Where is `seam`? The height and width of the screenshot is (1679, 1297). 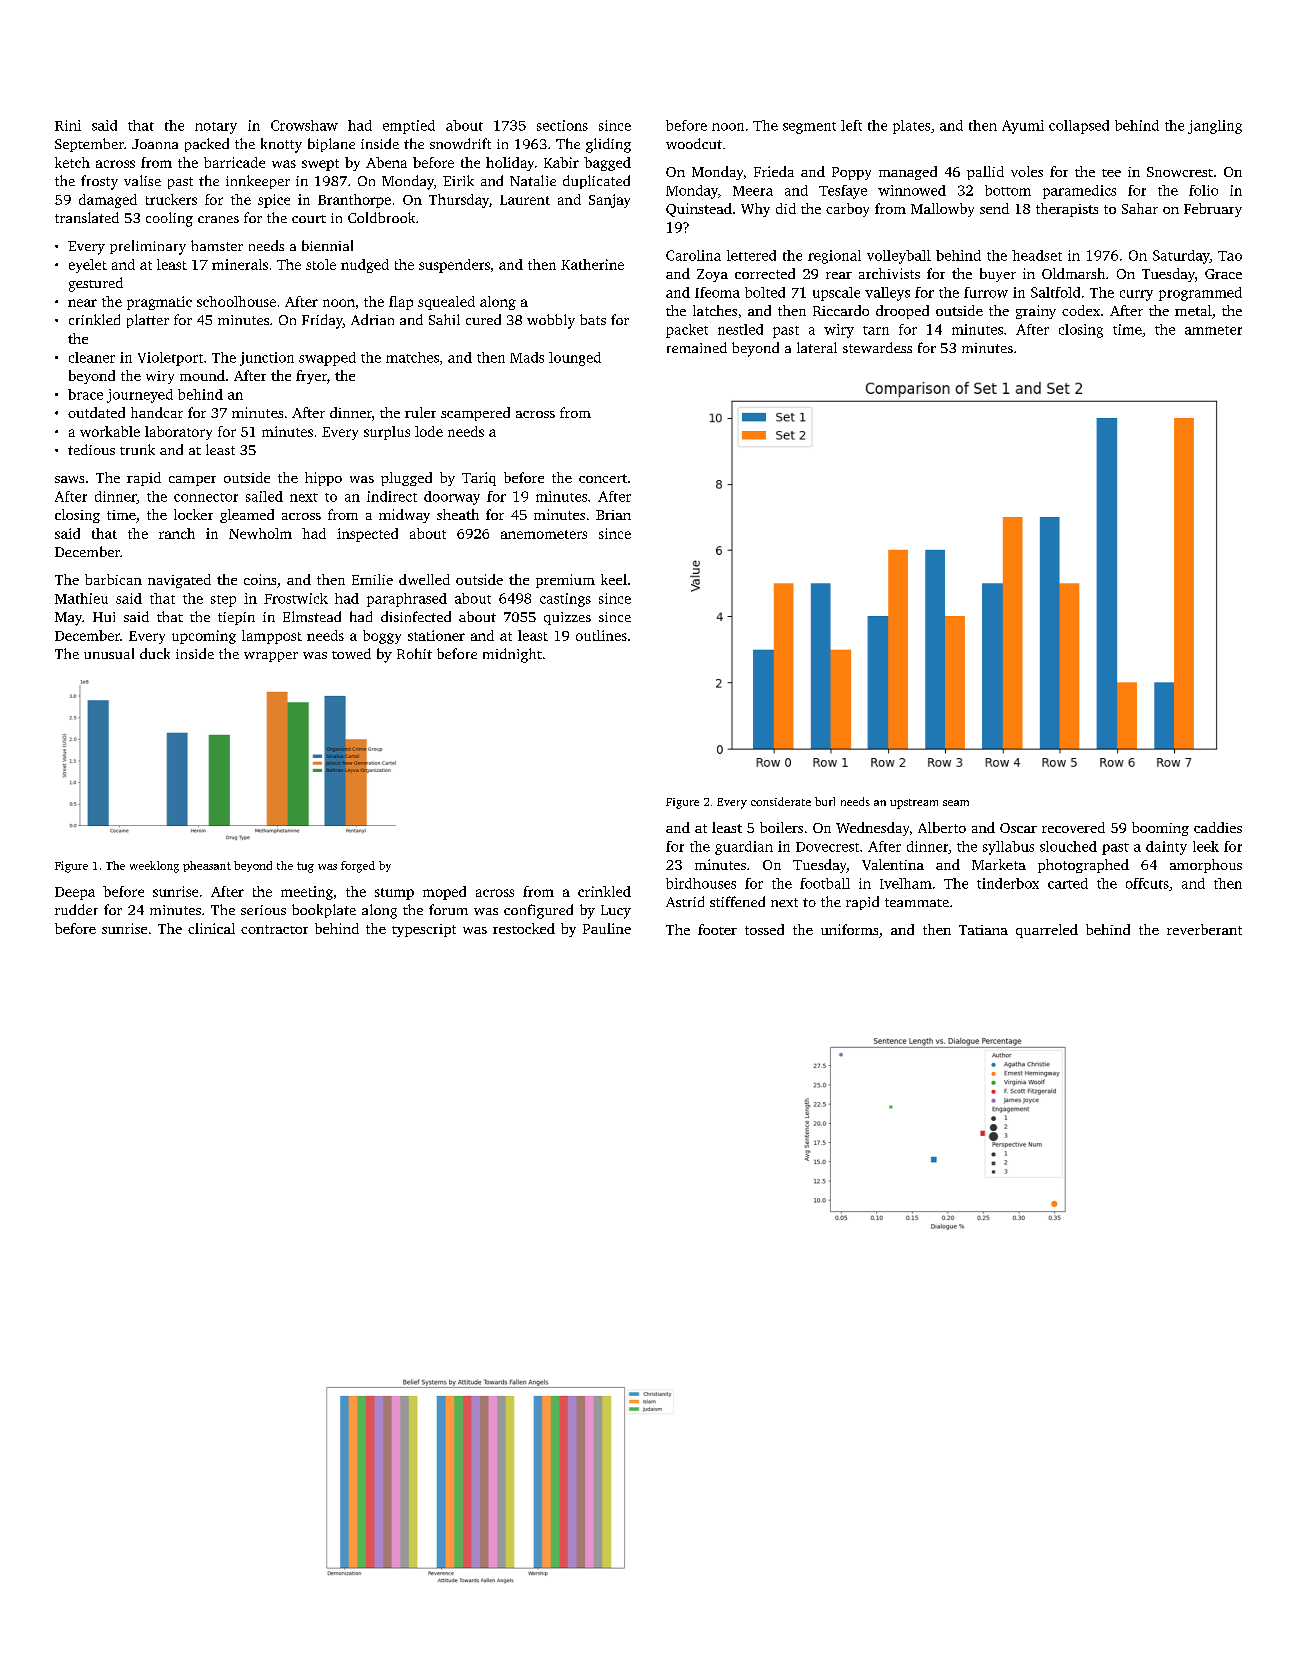
seam is located at coordinates (956, 803).
